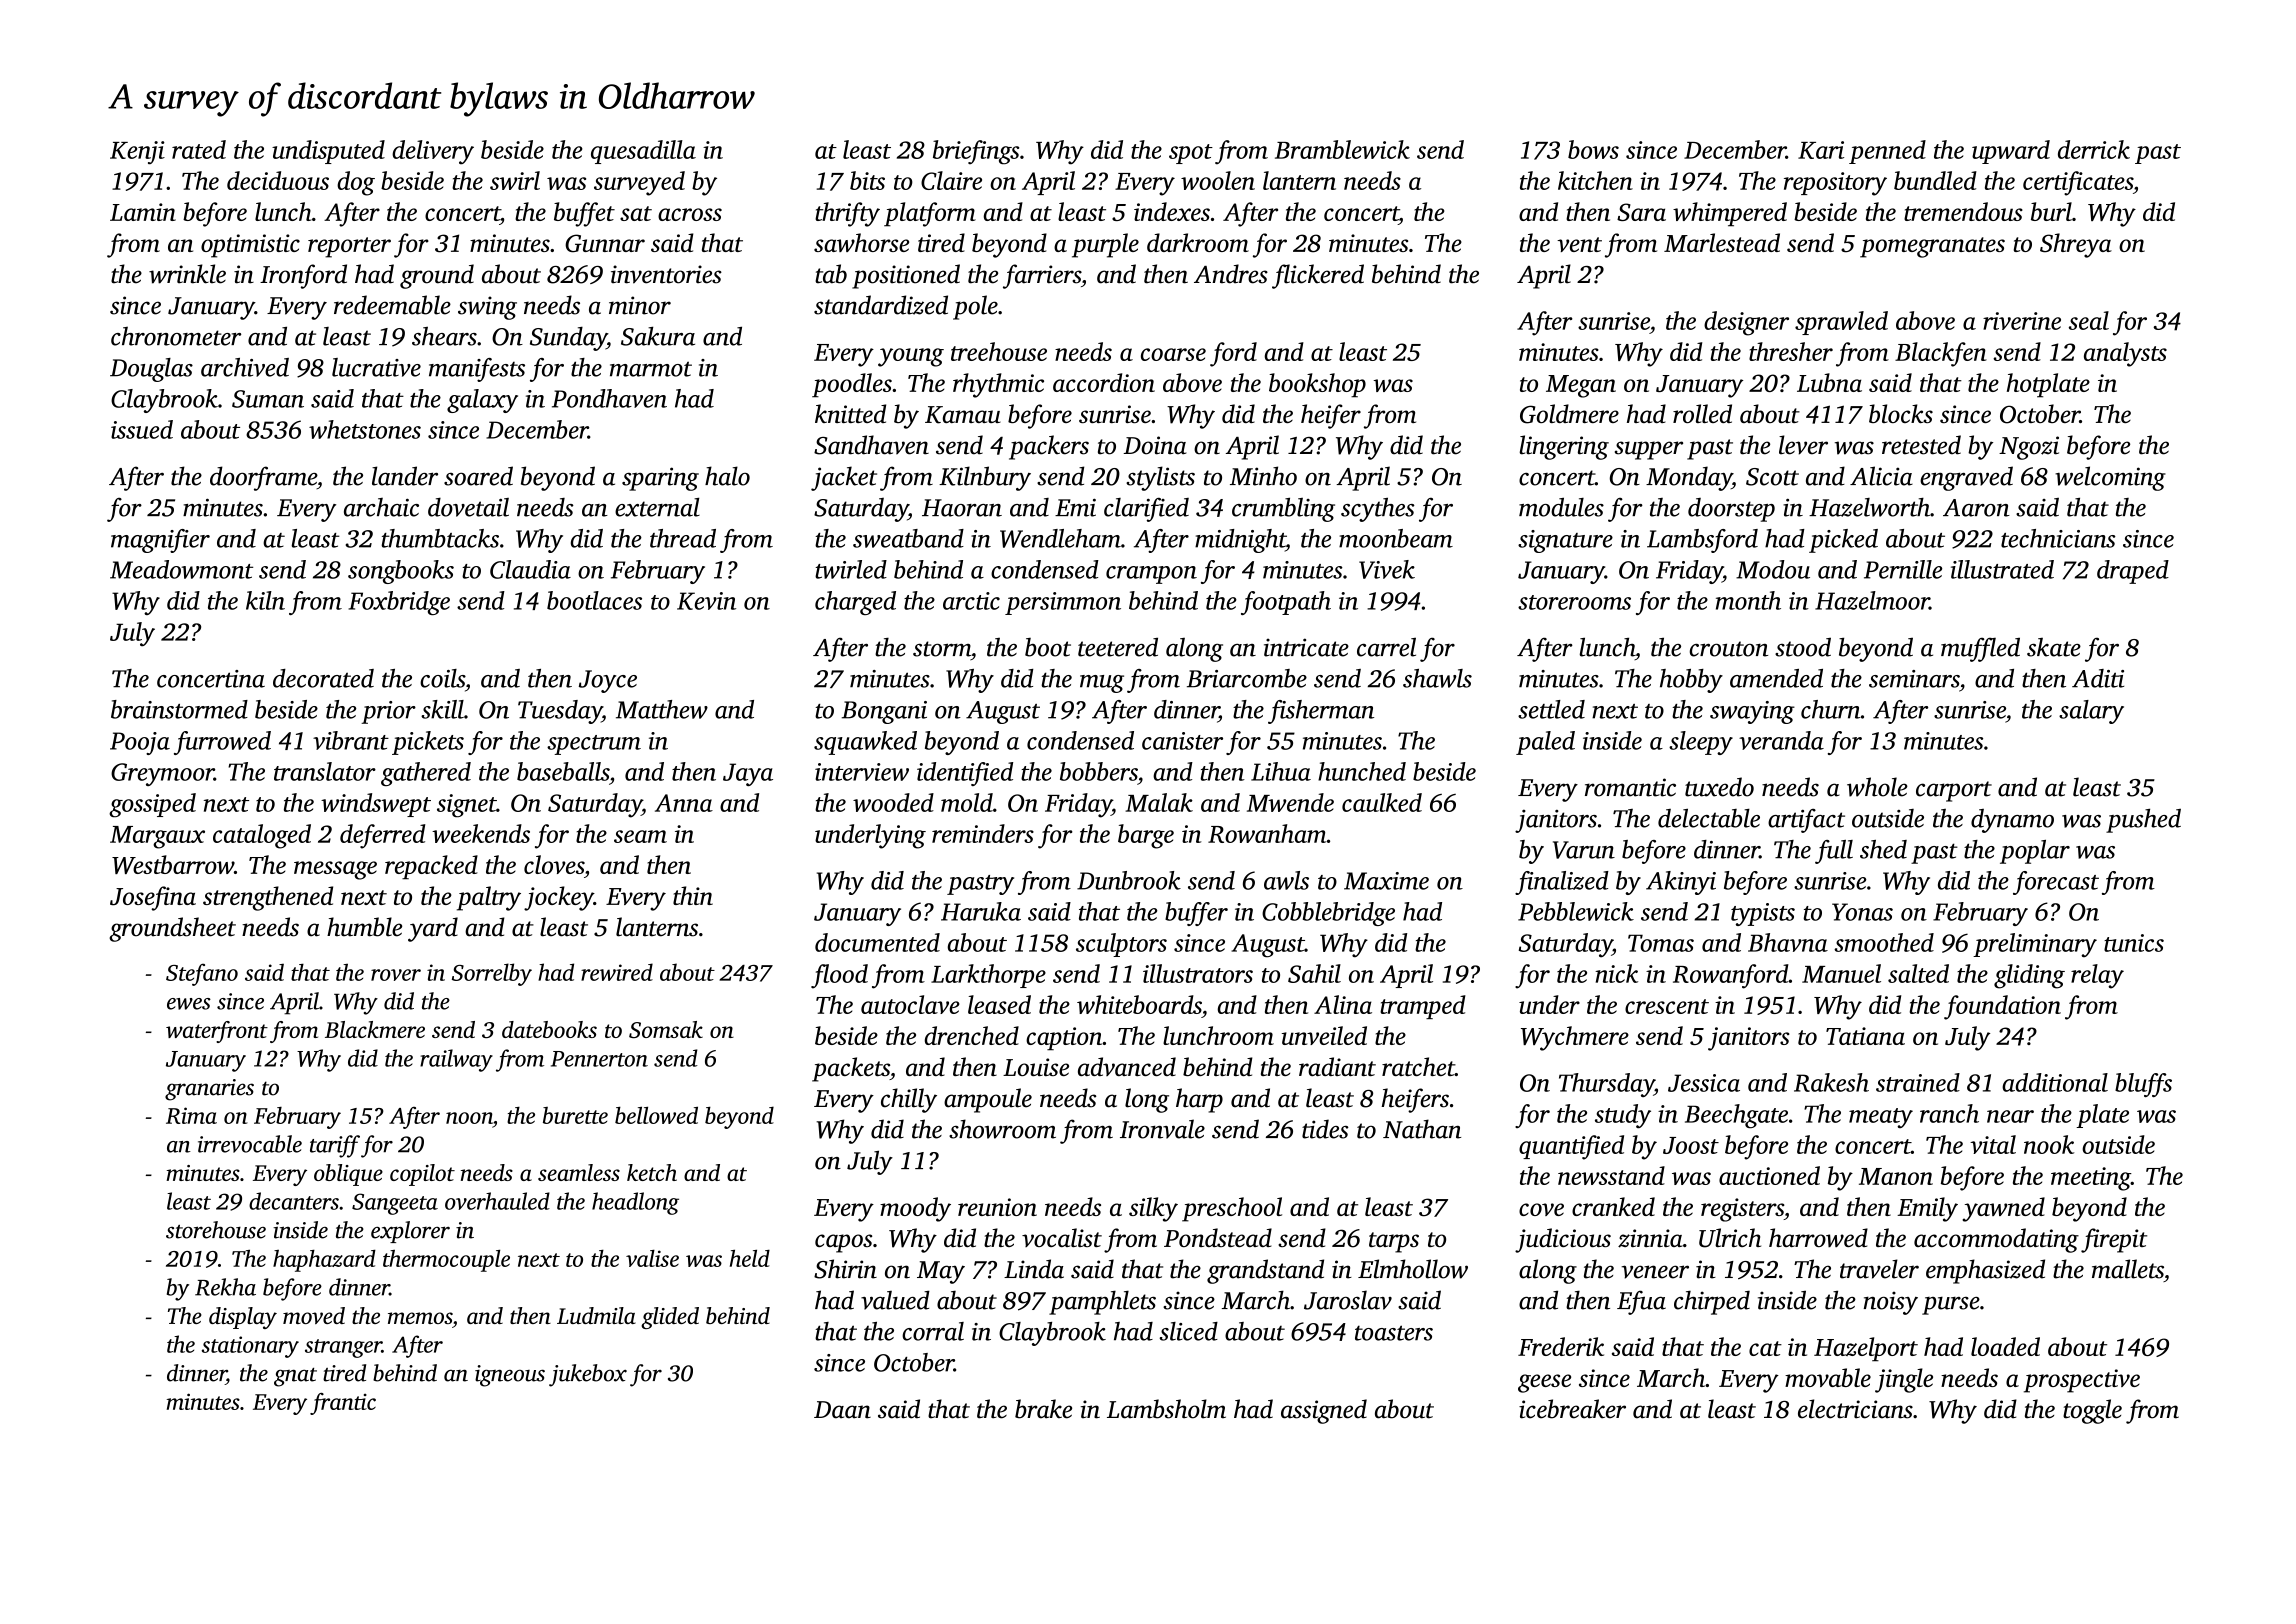 This image has width=2296, height=1624. I want to click on sculptors, so click(1121, 945).
